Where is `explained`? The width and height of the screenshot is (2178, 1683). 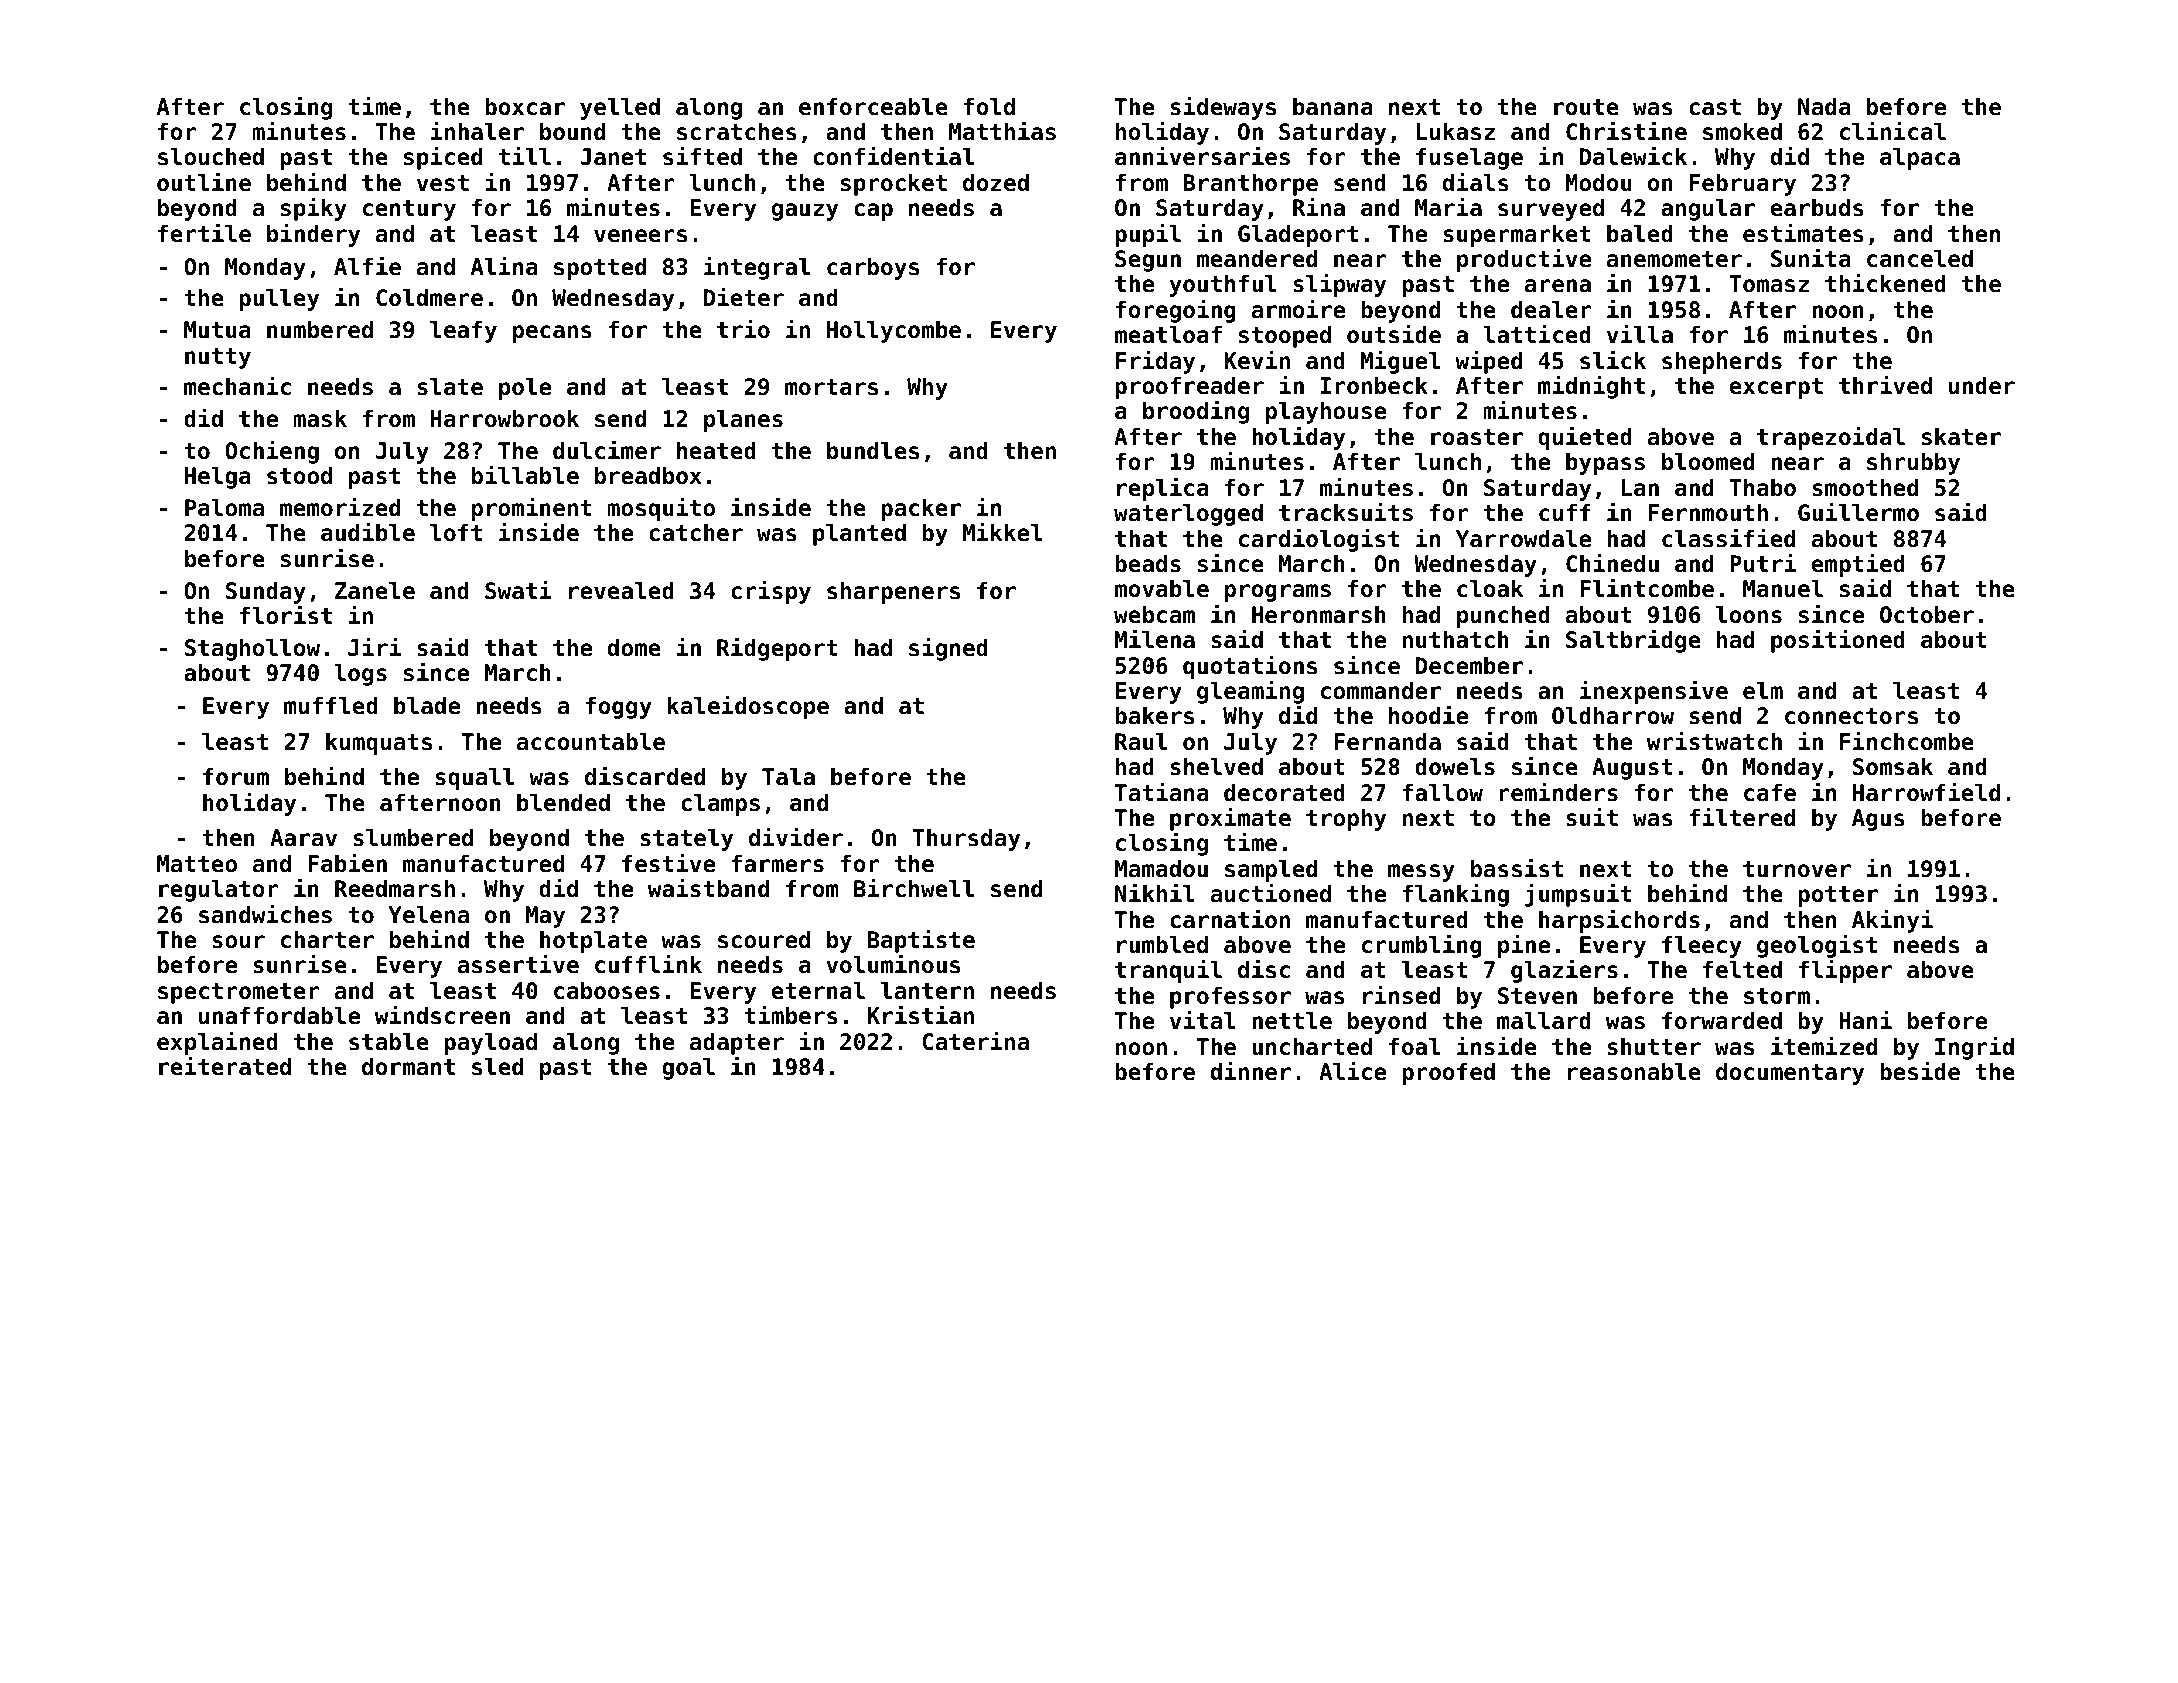 explained is located at coordinates (217, 1043).
